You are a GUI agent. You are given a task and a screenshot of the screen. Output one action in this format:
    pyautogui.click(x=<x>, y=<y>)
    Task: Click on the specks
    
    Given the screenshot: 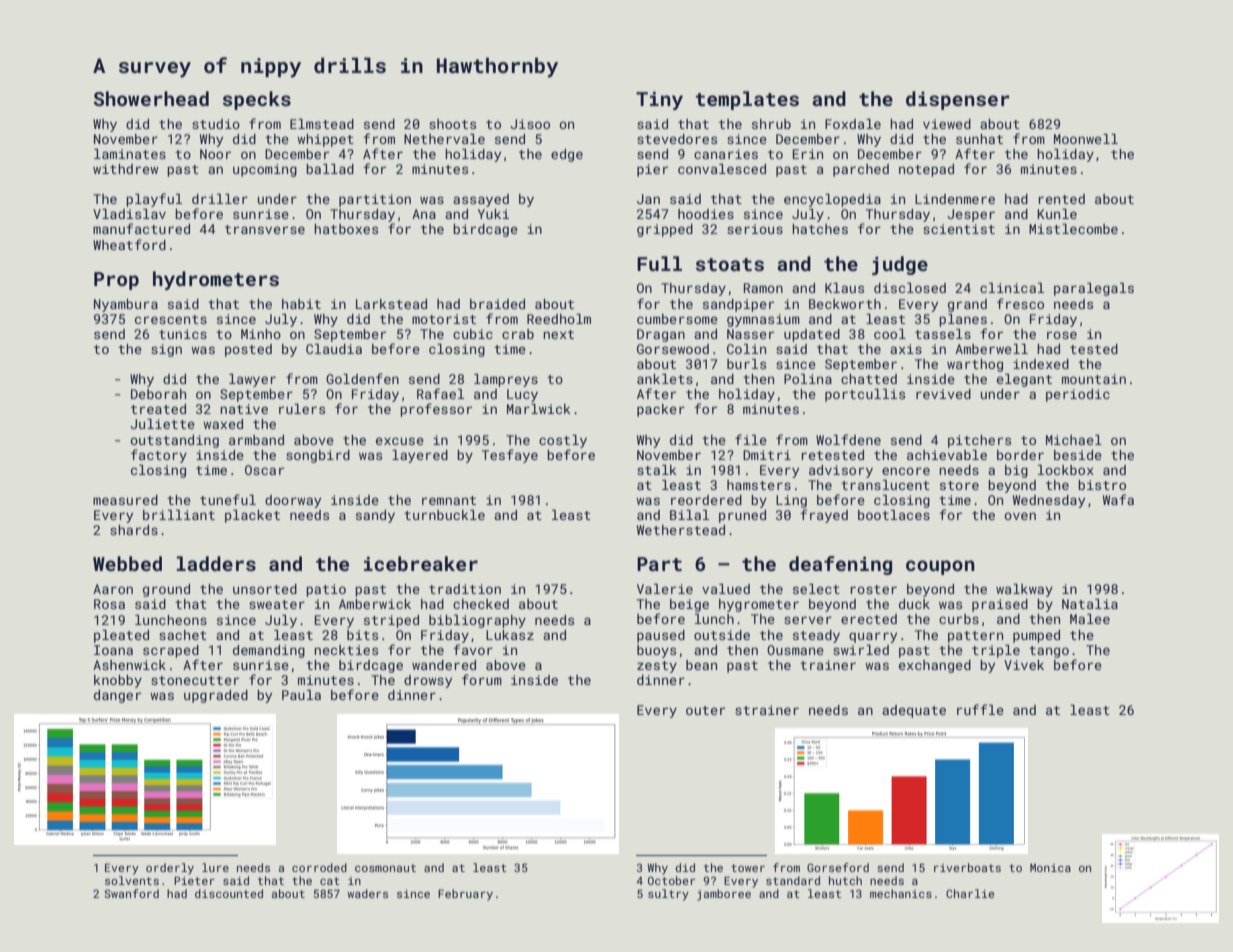 What is the action you would take?
    pyautogui.click(x=257, y=100)
